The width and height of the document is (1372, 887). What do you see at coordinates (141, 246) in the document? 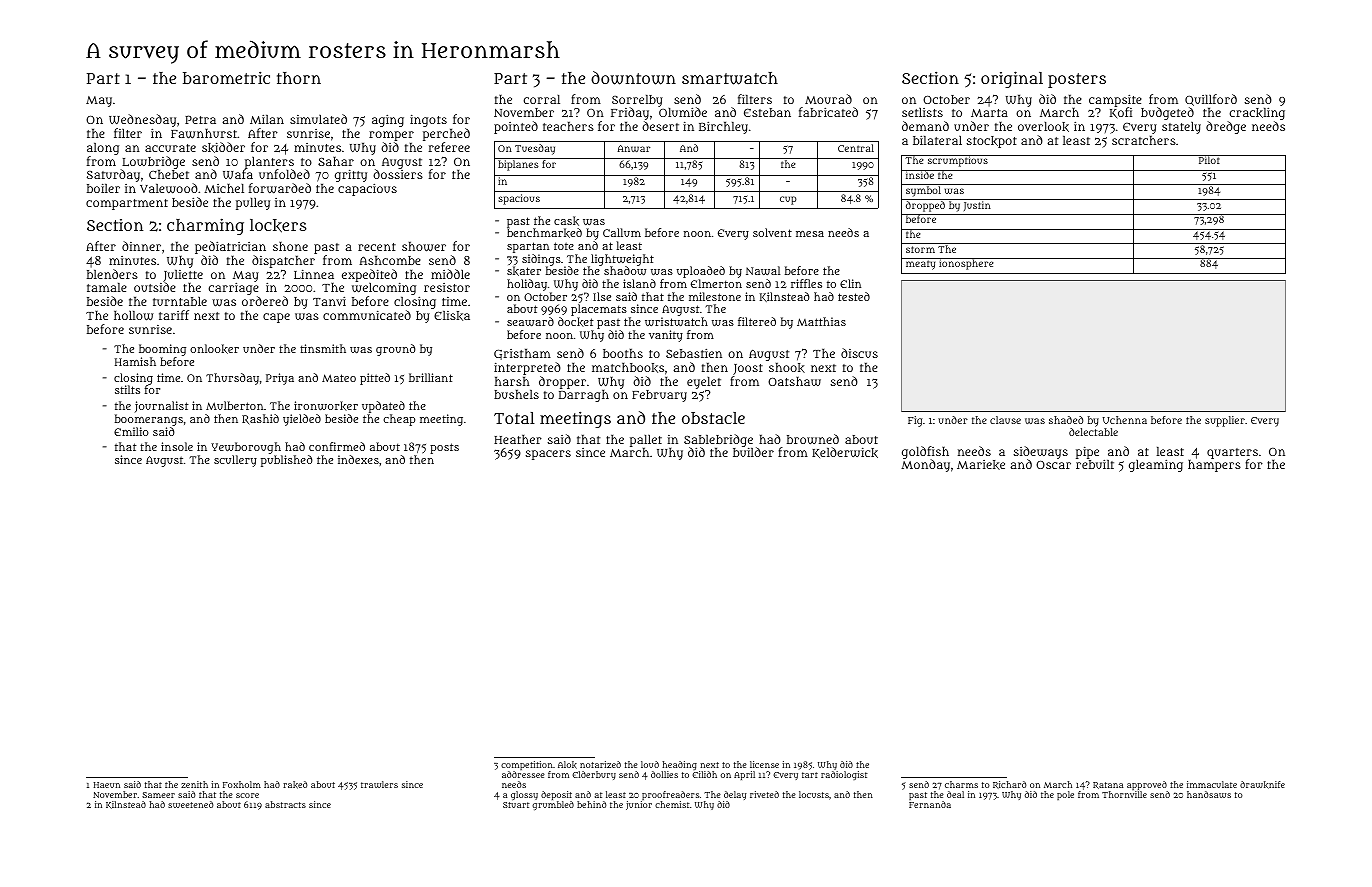
I see `dinner` at bounding box center [141, 246].
